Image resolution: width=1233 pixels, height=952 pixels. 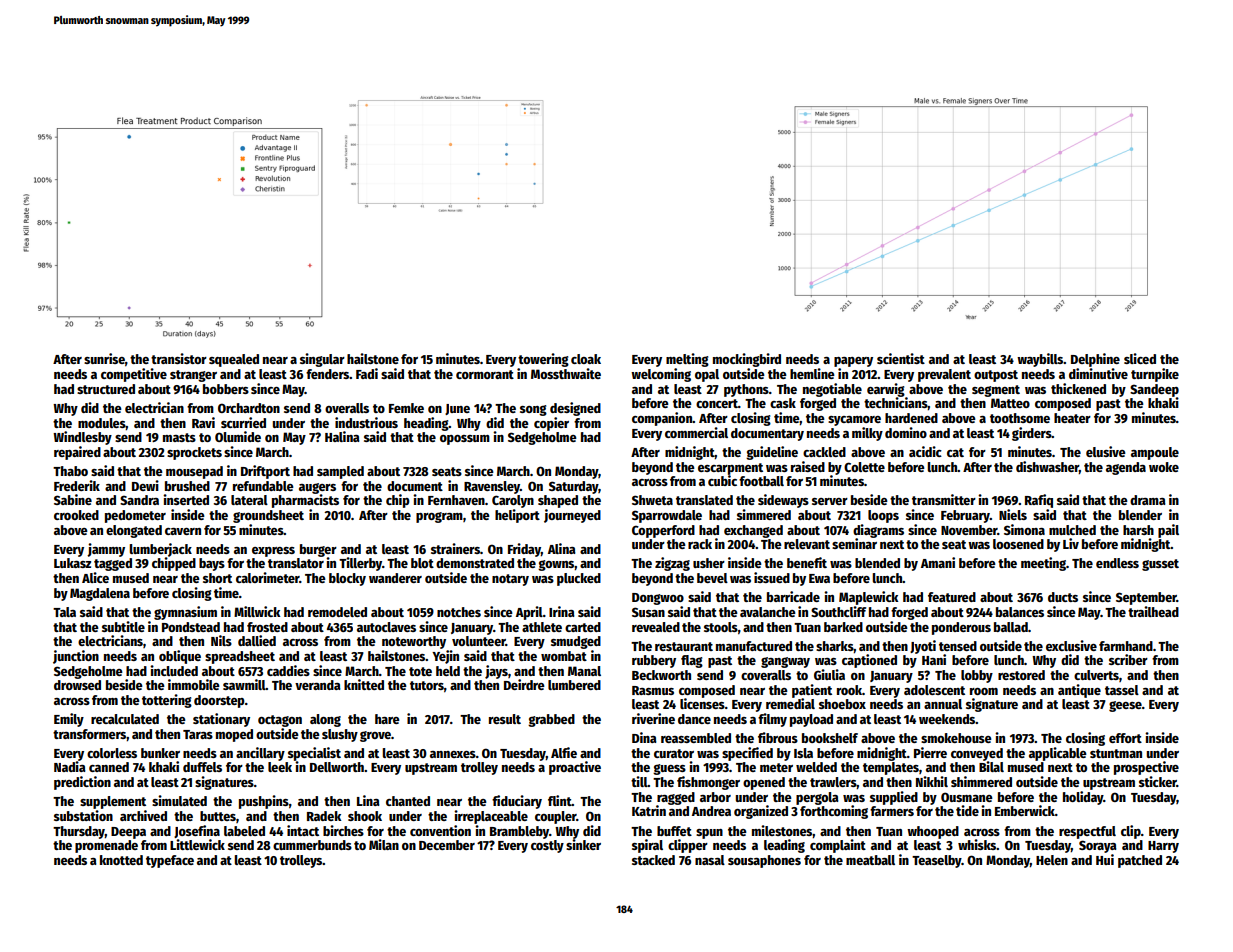 What do you see at coordinates (303, 830) in the image?
I see `intact` at bounding box center [303, 830].
